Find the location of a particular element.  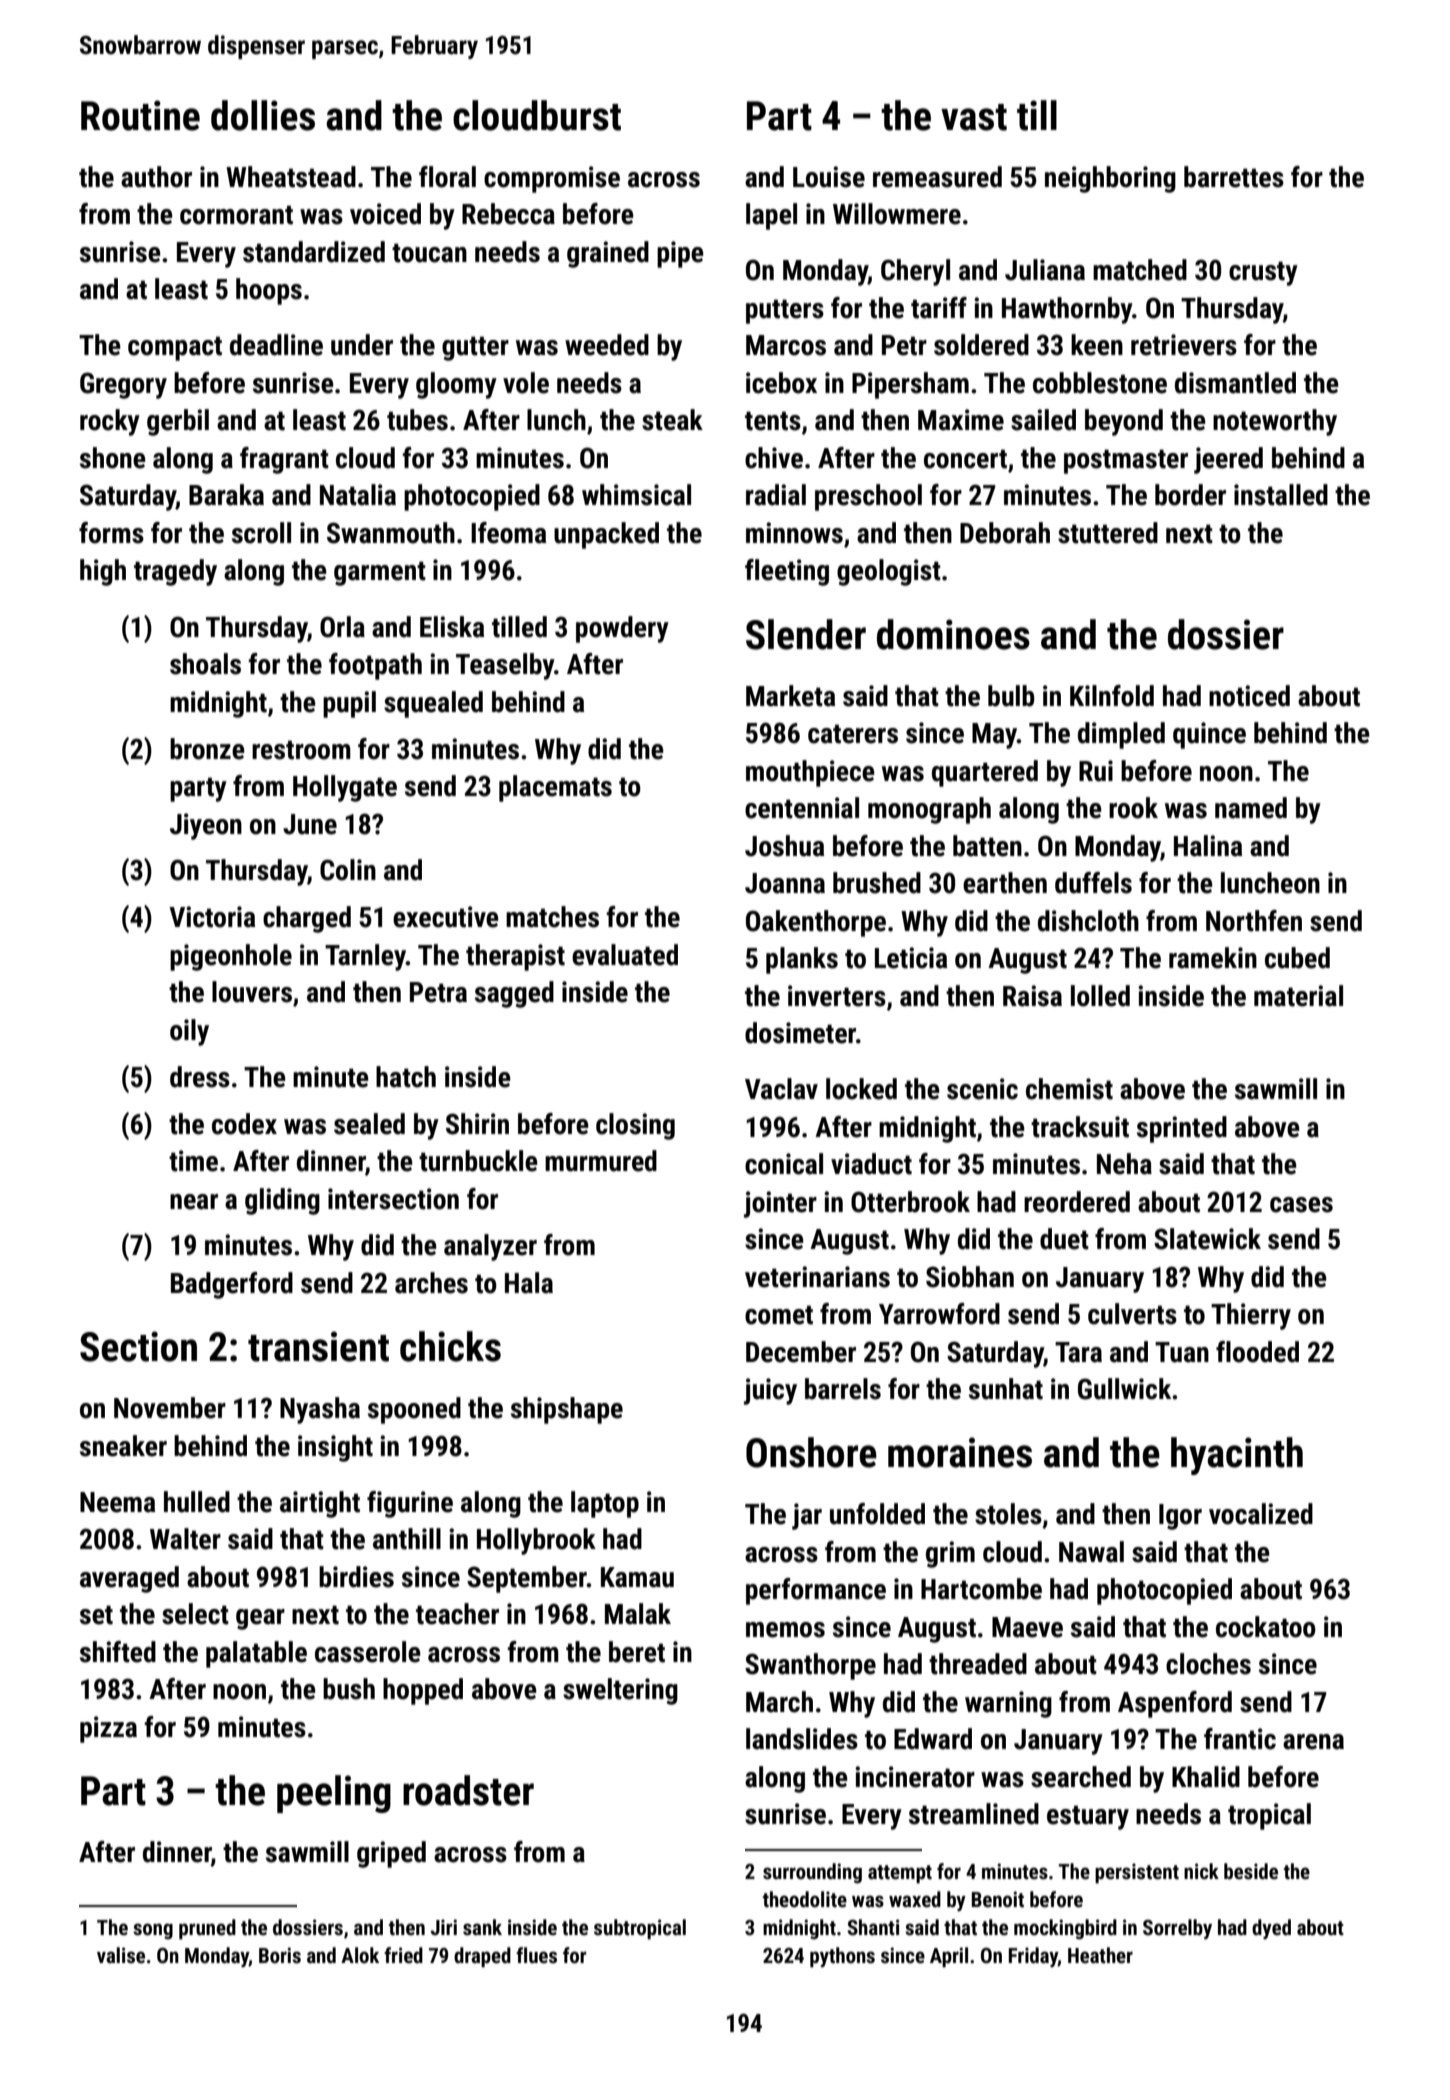

near is located at coordinates (194, 1202).
